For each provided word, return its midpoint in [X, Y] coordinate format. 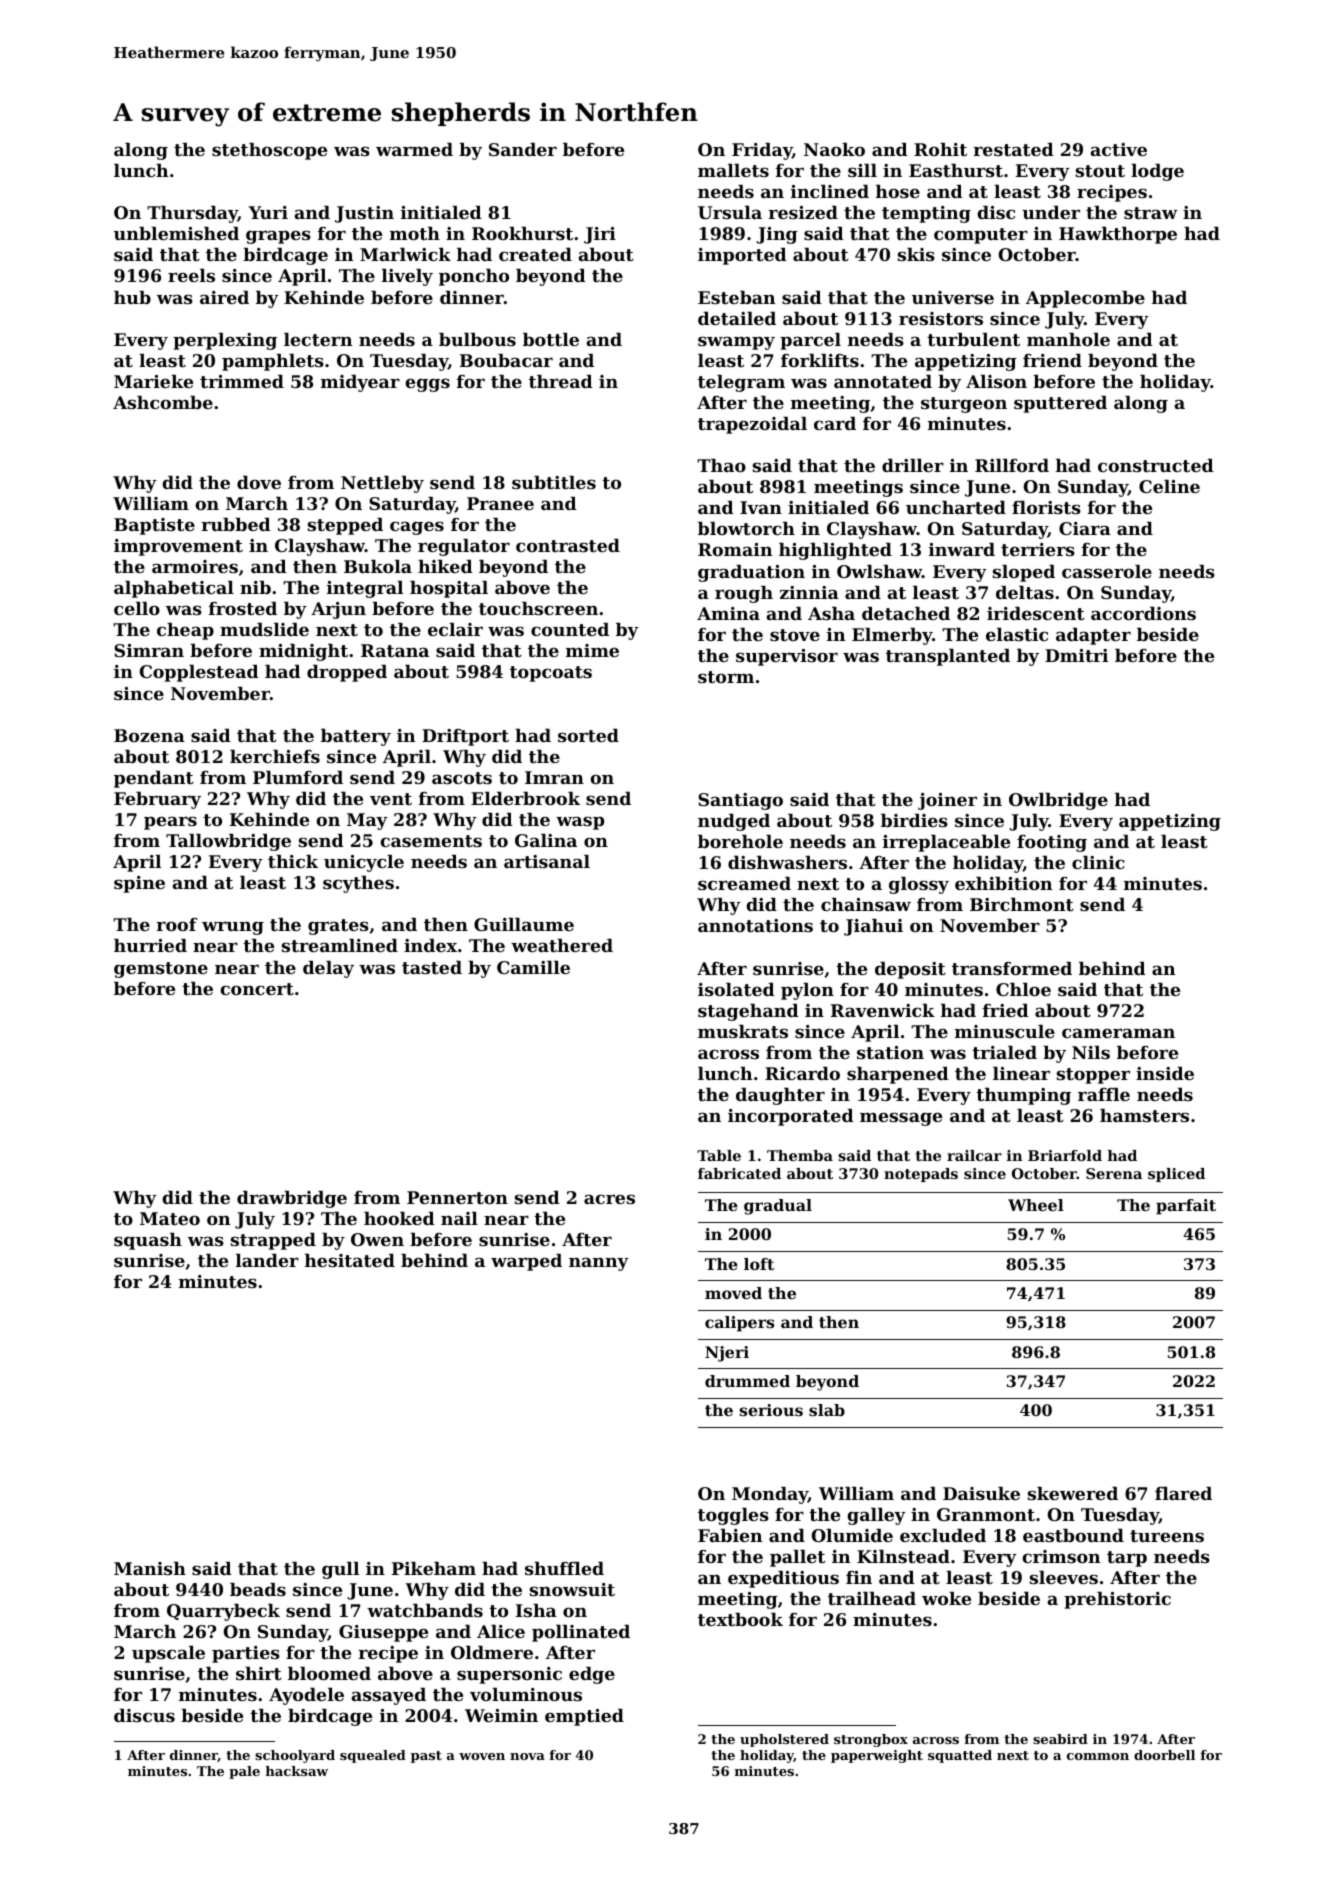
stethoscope [269, 151]
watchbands [425, 1610]
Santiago [740, 801]
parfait [1186, 1207]
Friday [762, 151]
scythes [358, 884]
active [1119, 149]
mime [592, 650]
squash [148, 1241]
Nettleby [382, 484]
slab [827, 1410]
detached [906, 613]
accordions [1143, 613]
